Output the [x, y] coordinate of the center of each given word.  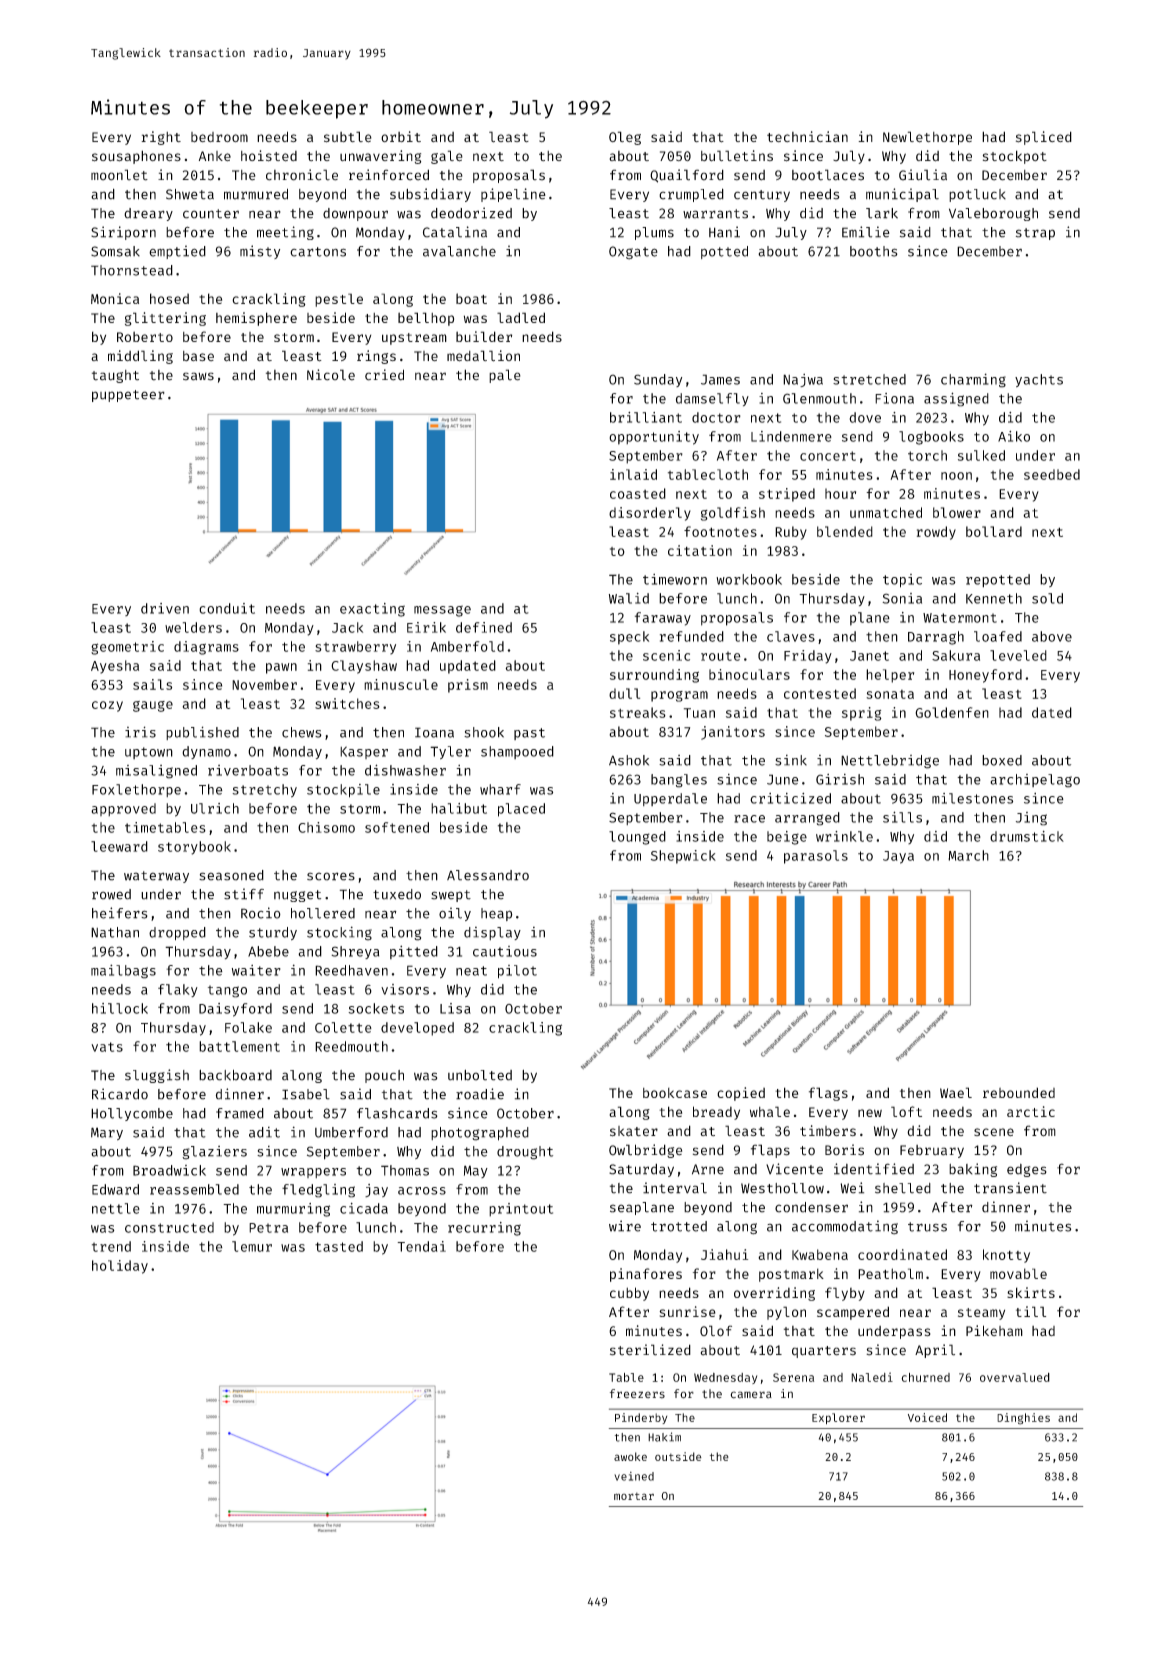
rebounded [1019, 1092]
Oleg [625, 138]
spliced [1044, 138]
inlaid [633, 474]
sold [1047, 598]
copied [741, 1094]
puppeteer [128, 396]
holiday [120, 1267]
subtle [348, 137]
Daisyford [235, 1010]
